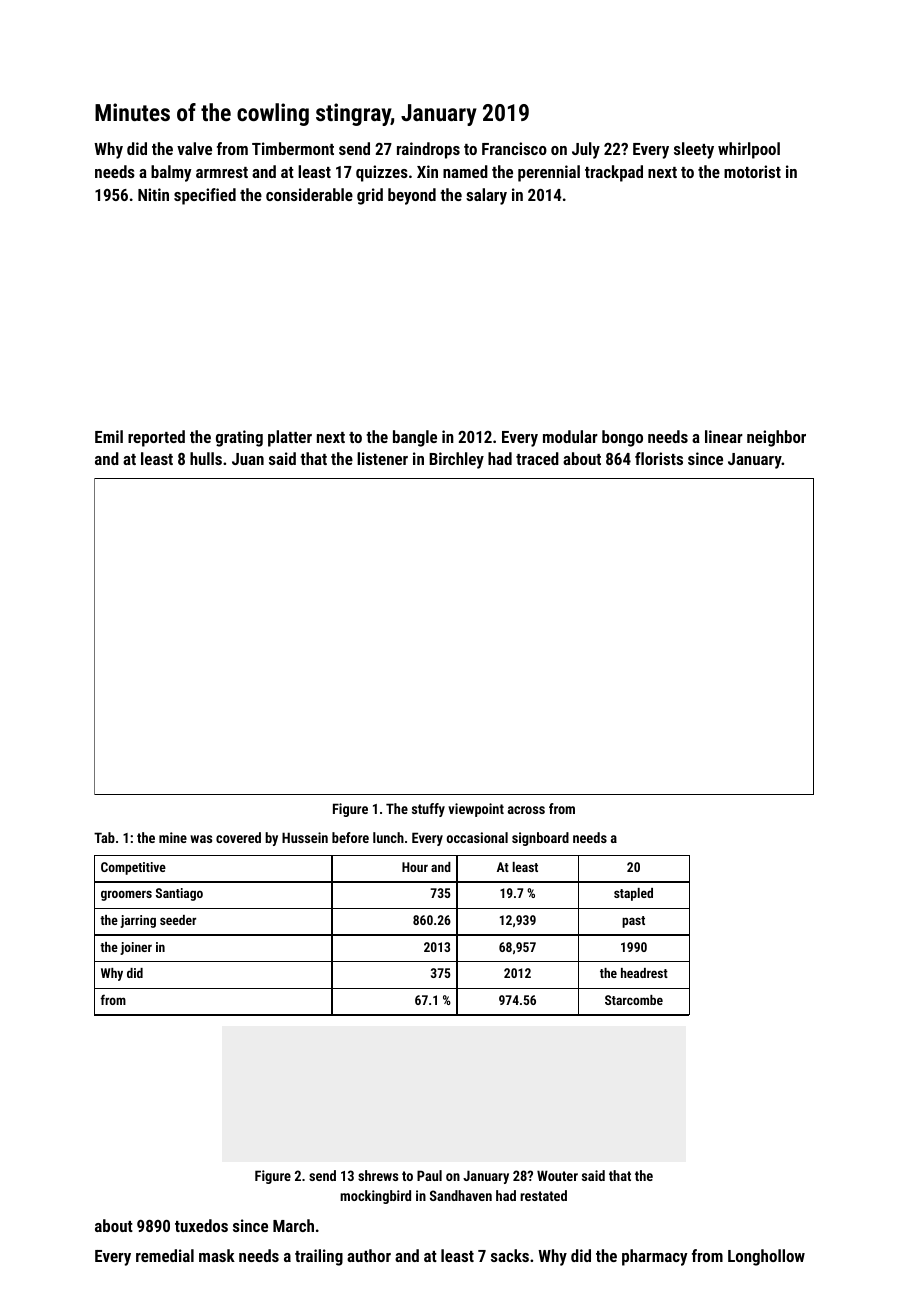 This screenshot has width=908, height=1316. What do you see at coordinates (659, 458) in the screenshot?
I see `florists` at bounding box center [659, 458].
